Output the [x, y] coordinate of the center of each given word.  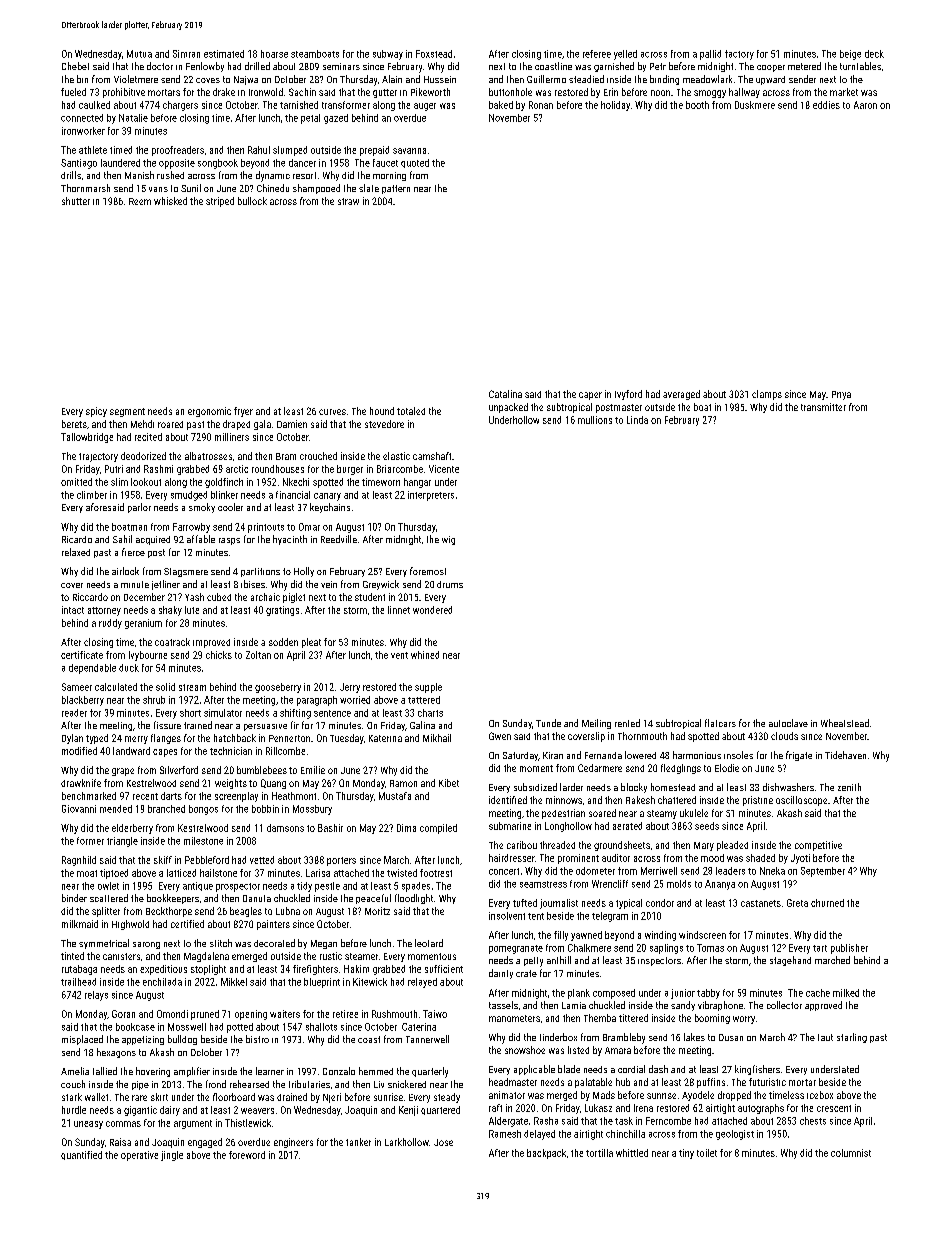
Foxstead [434, 54]
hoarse [274, 54]
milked [846, 993]
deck [874, 54]
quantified [81, 1155]
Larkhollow [407, 1142]
